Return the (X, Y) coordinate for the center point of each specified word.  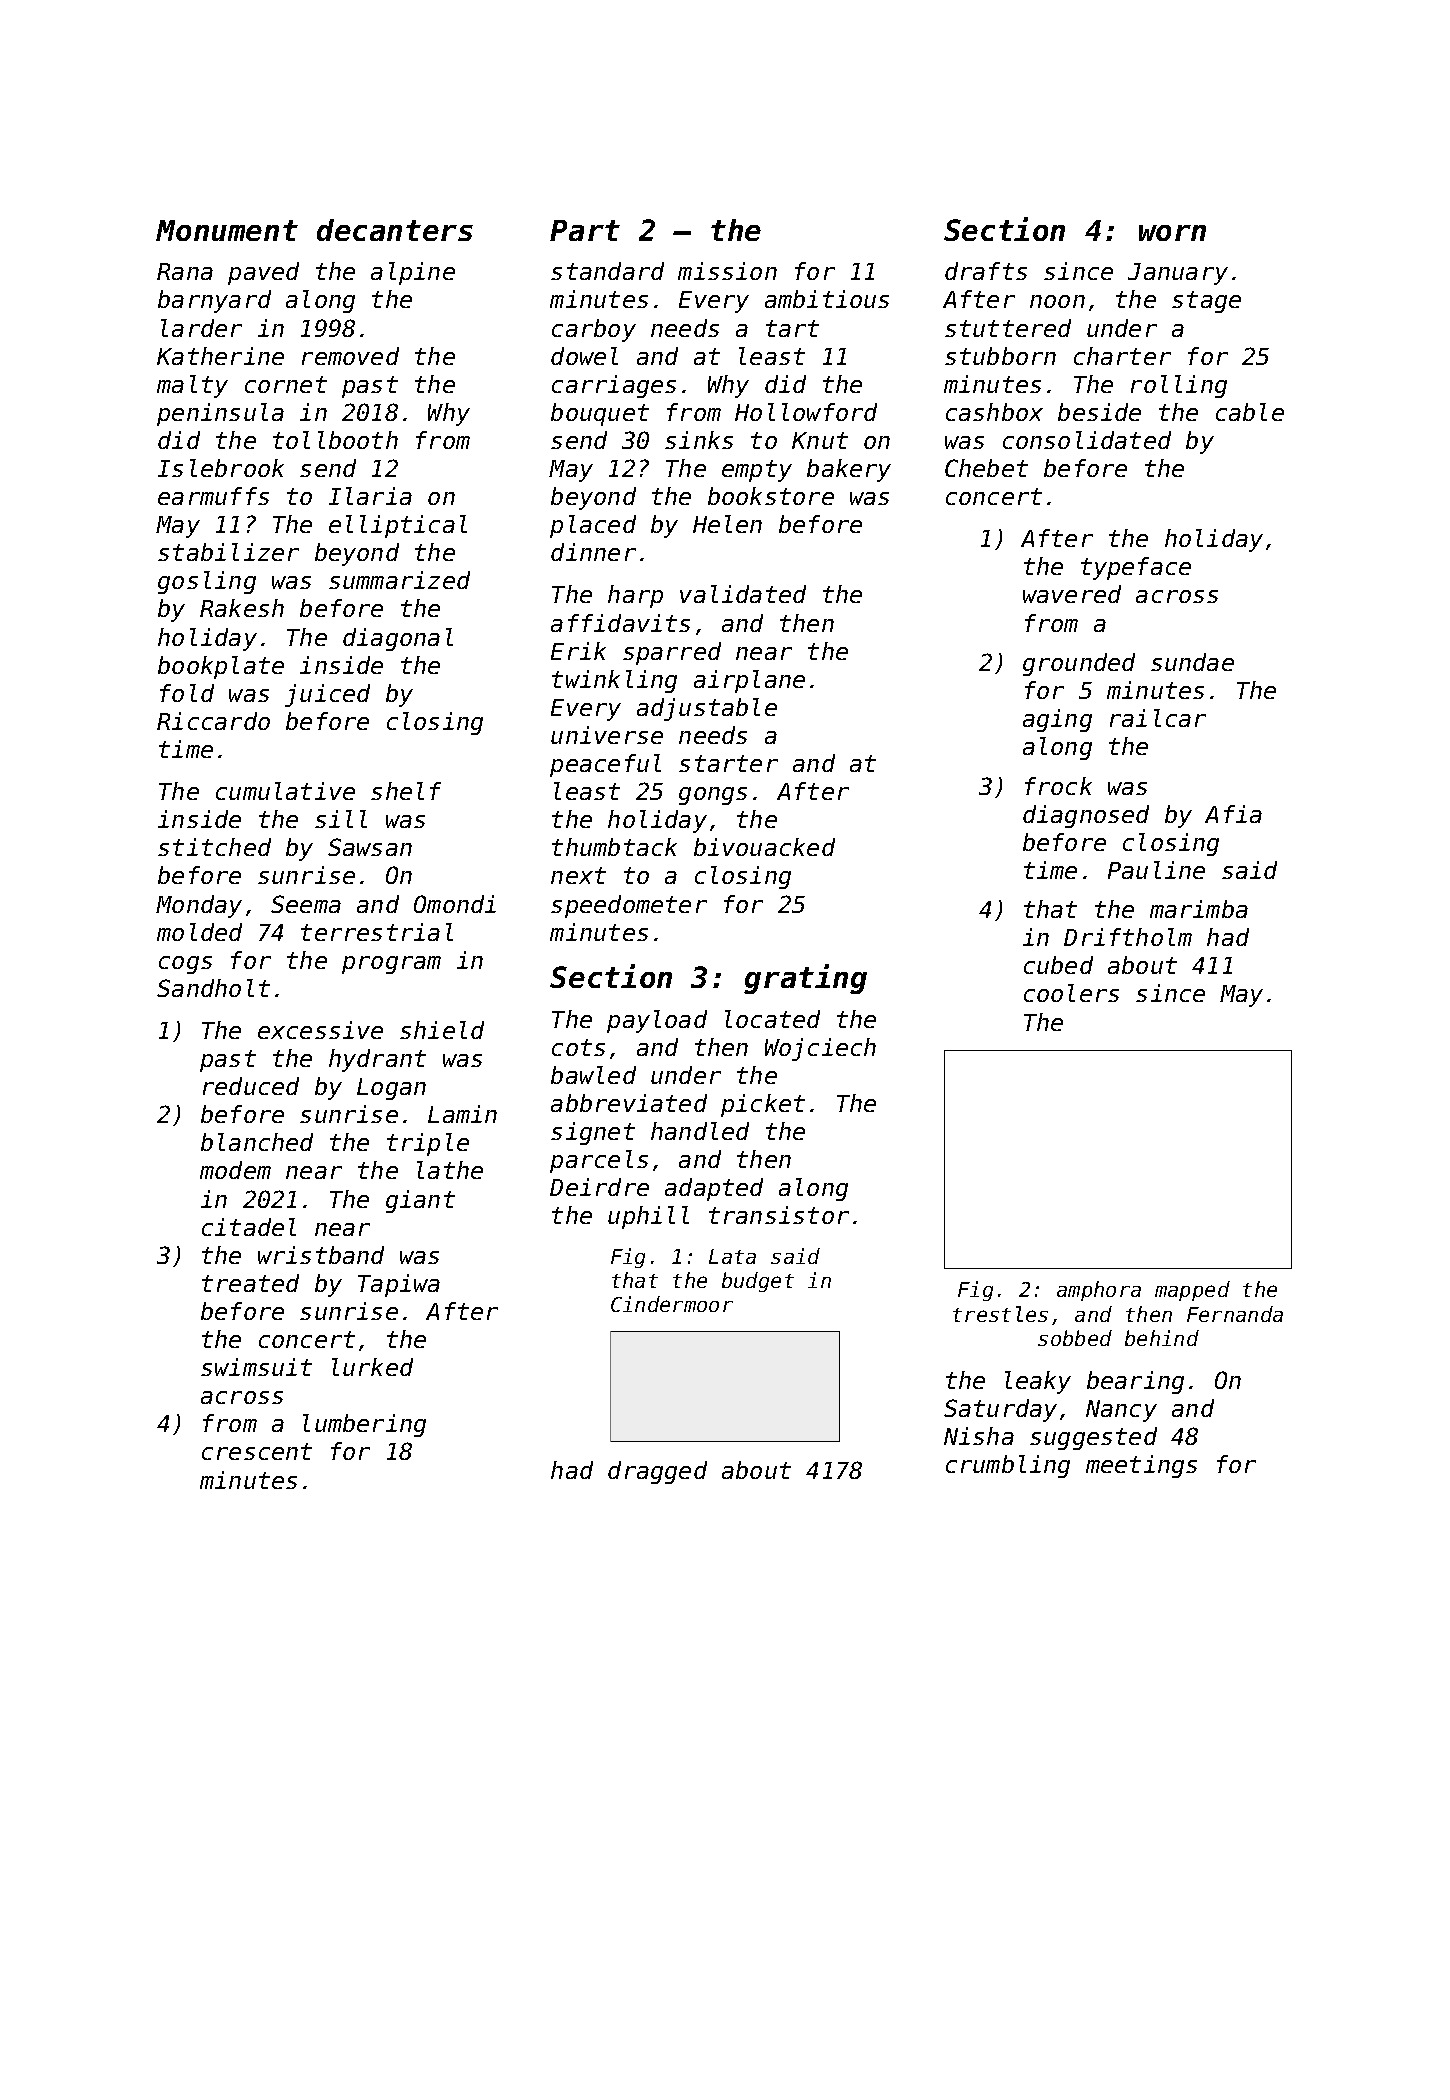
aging (1057, 720)
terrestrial (377, 932)
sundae (1192, 662)
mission (727, 271)
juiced (327, 695)
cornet (286, 384)
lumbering (364, 1425)
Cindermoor (672, 1304)
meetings (1141, 1466)
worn (1172, 233)
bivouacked (764, 847)
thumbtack (614, 847)
